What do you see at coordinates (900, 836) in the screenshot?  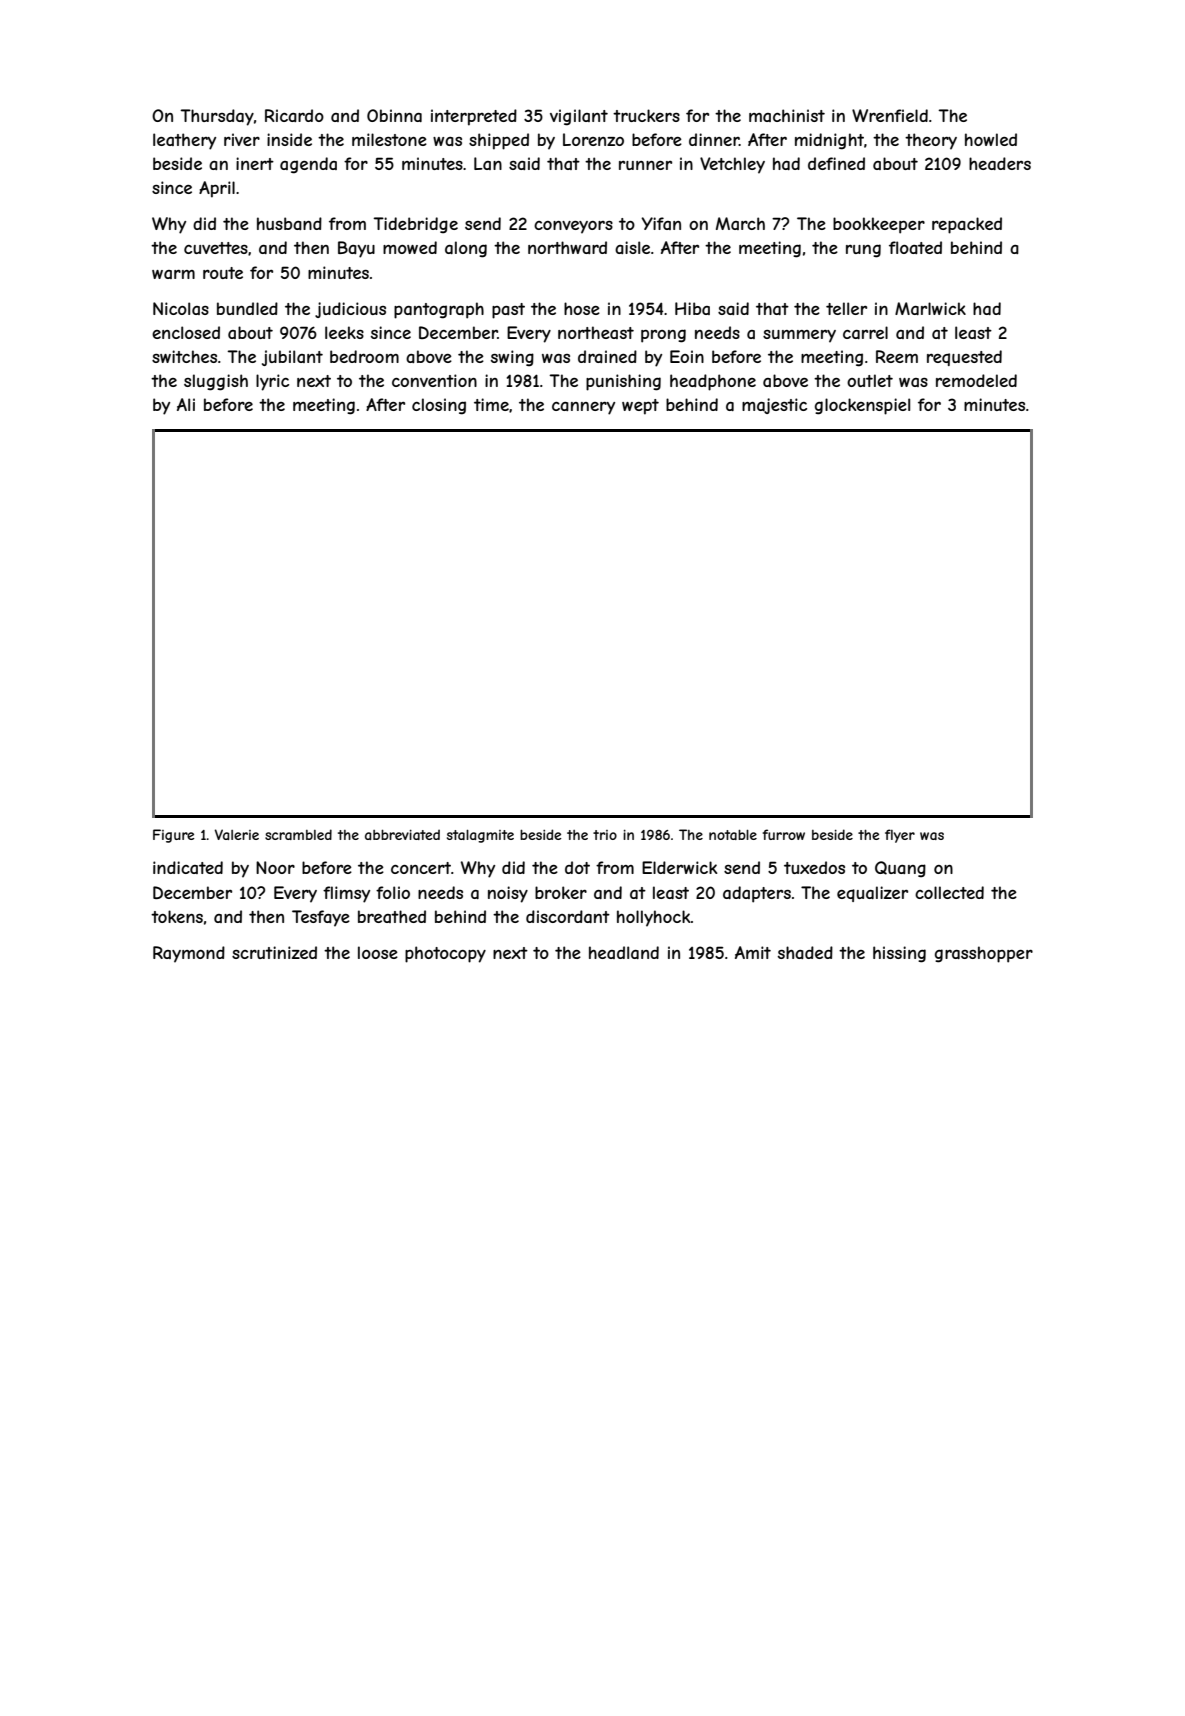 I see `flyer` at bounding box center [900, 836].
